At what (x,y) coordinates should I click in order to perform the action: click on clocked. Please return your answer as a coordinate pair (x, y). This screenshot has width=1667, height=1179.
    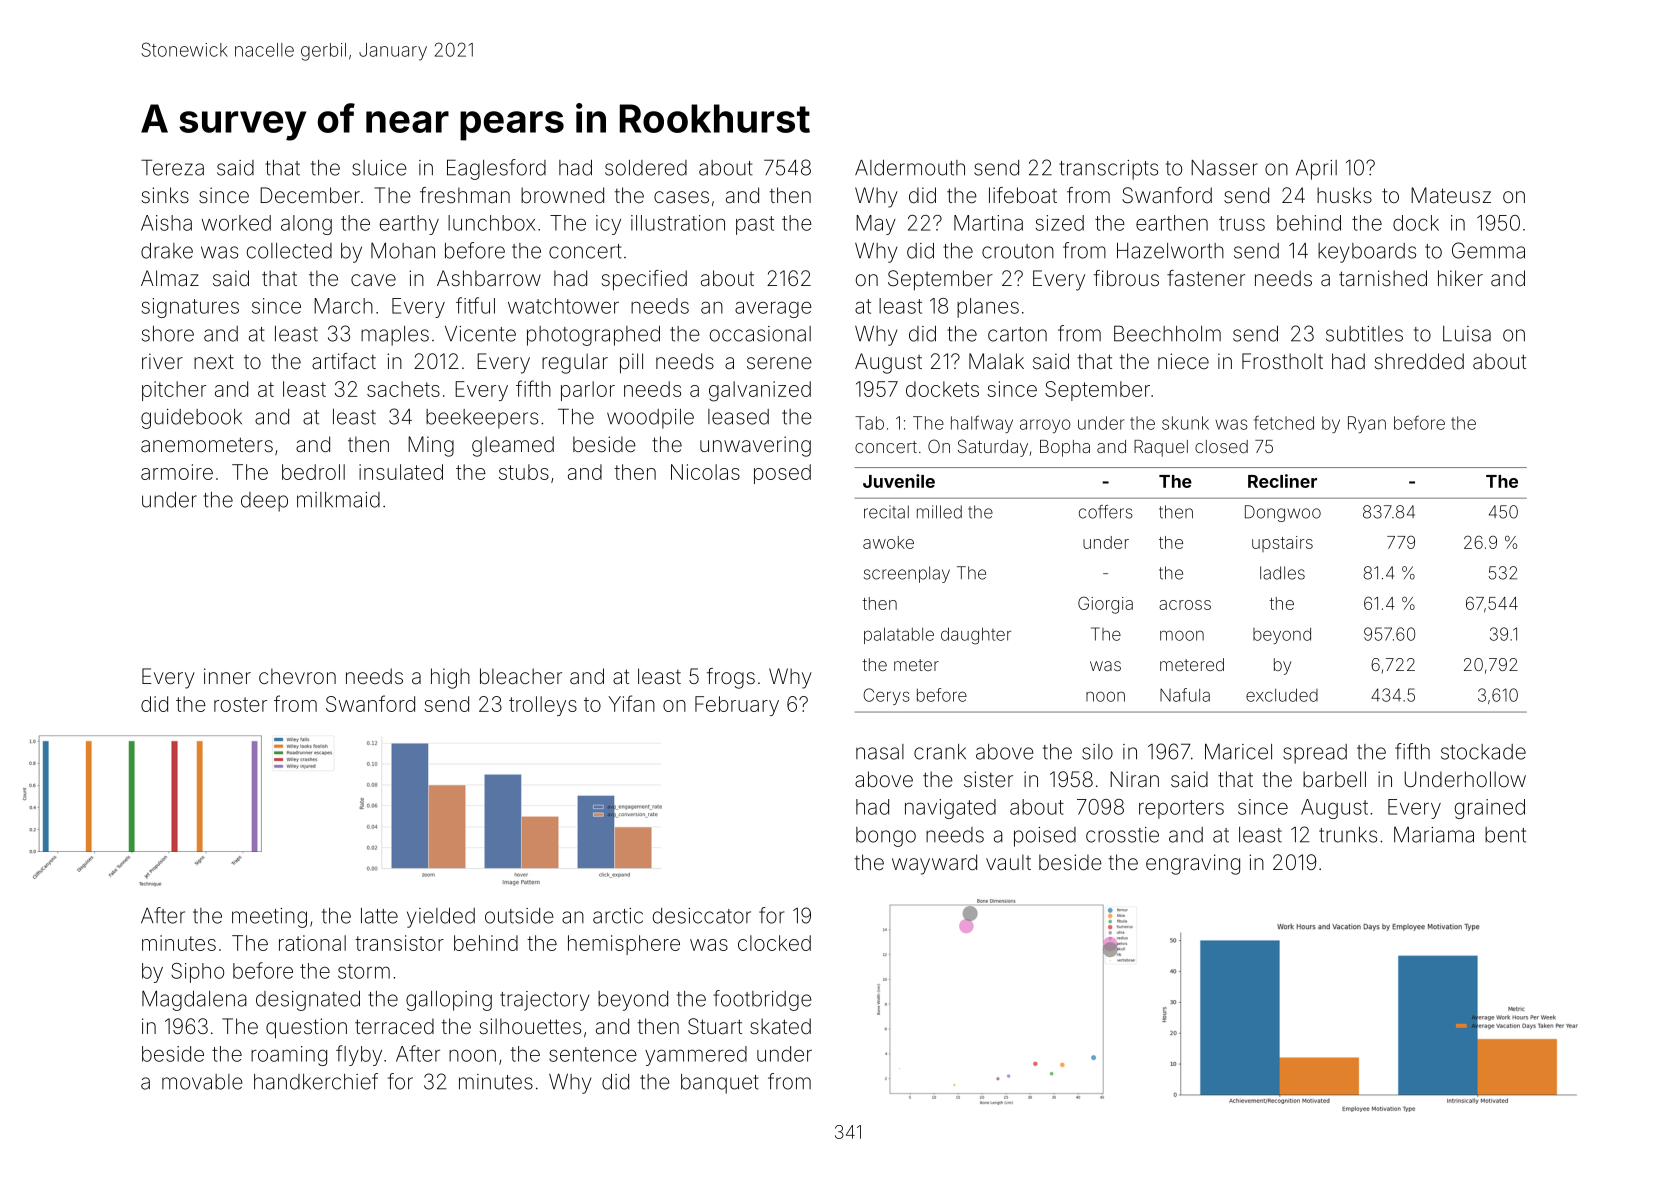
    Looking at the image, I should click on (774, 943).
